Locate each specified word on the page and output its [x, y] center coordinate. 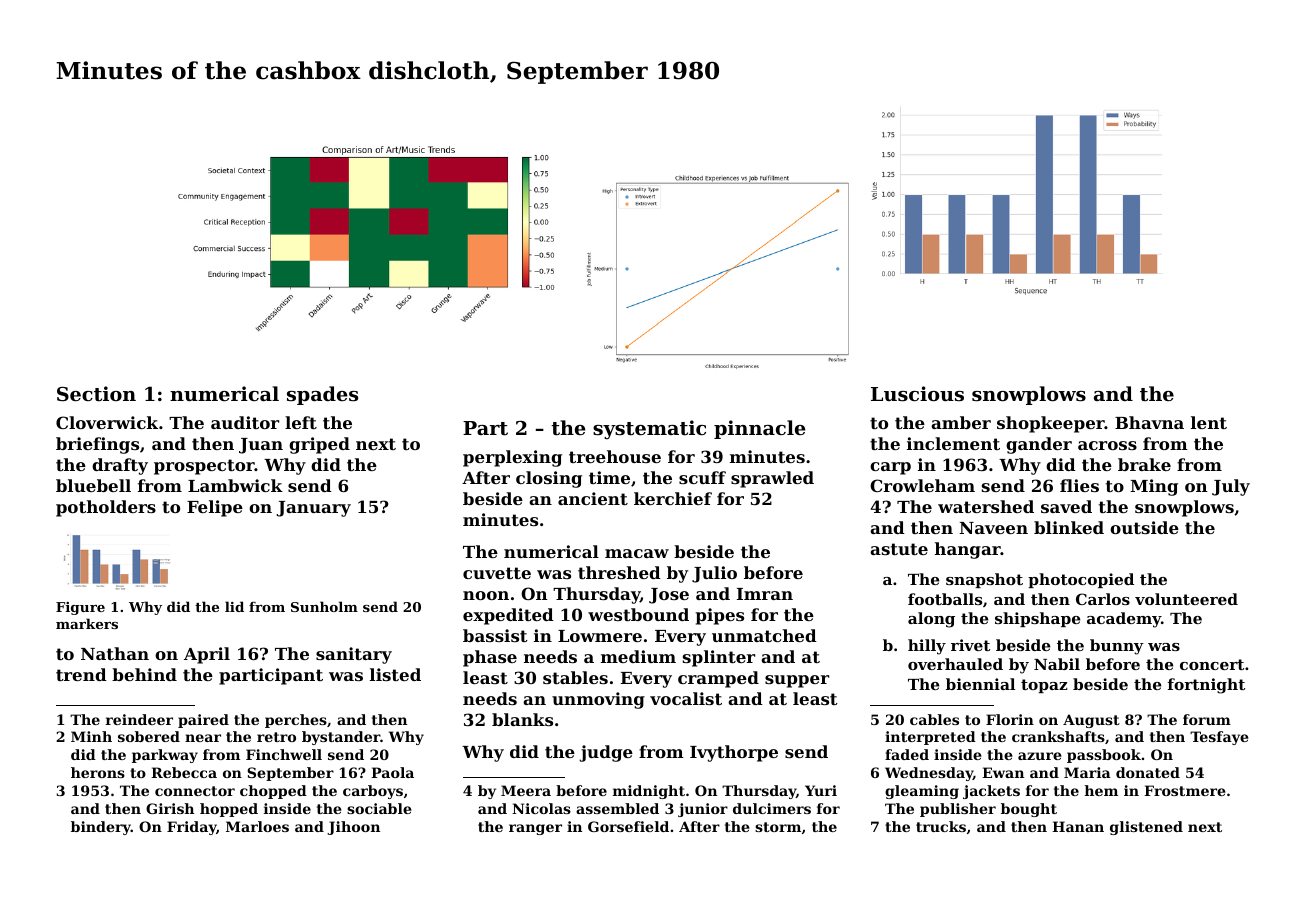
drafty [120, 466]
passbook [1104, 756]
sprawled [772, 479]
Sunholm [324, 606]
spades [322, 395]
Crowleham [922, 485]
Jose [669, 596]
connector [195, 791]
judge [606, 753]
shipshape [1037, 619]
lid [234, 606]
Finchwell [284, 754]
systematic [649, 429]
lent [1209, 422]
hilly [927, 647]
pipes [720, 616]
